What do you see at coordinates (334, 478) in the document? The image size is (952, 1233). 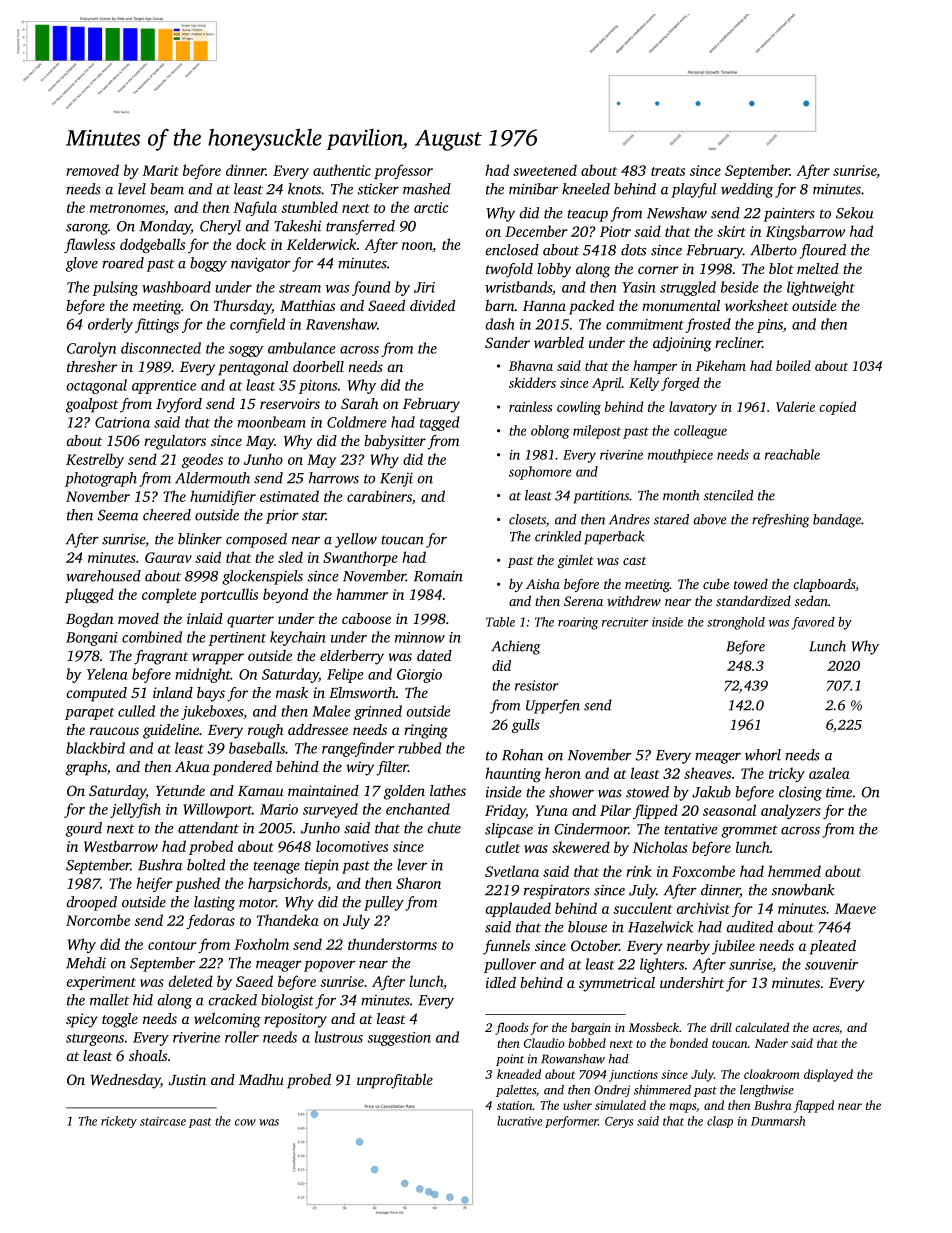 I see `harrows` at bounding box center [334, 478].
